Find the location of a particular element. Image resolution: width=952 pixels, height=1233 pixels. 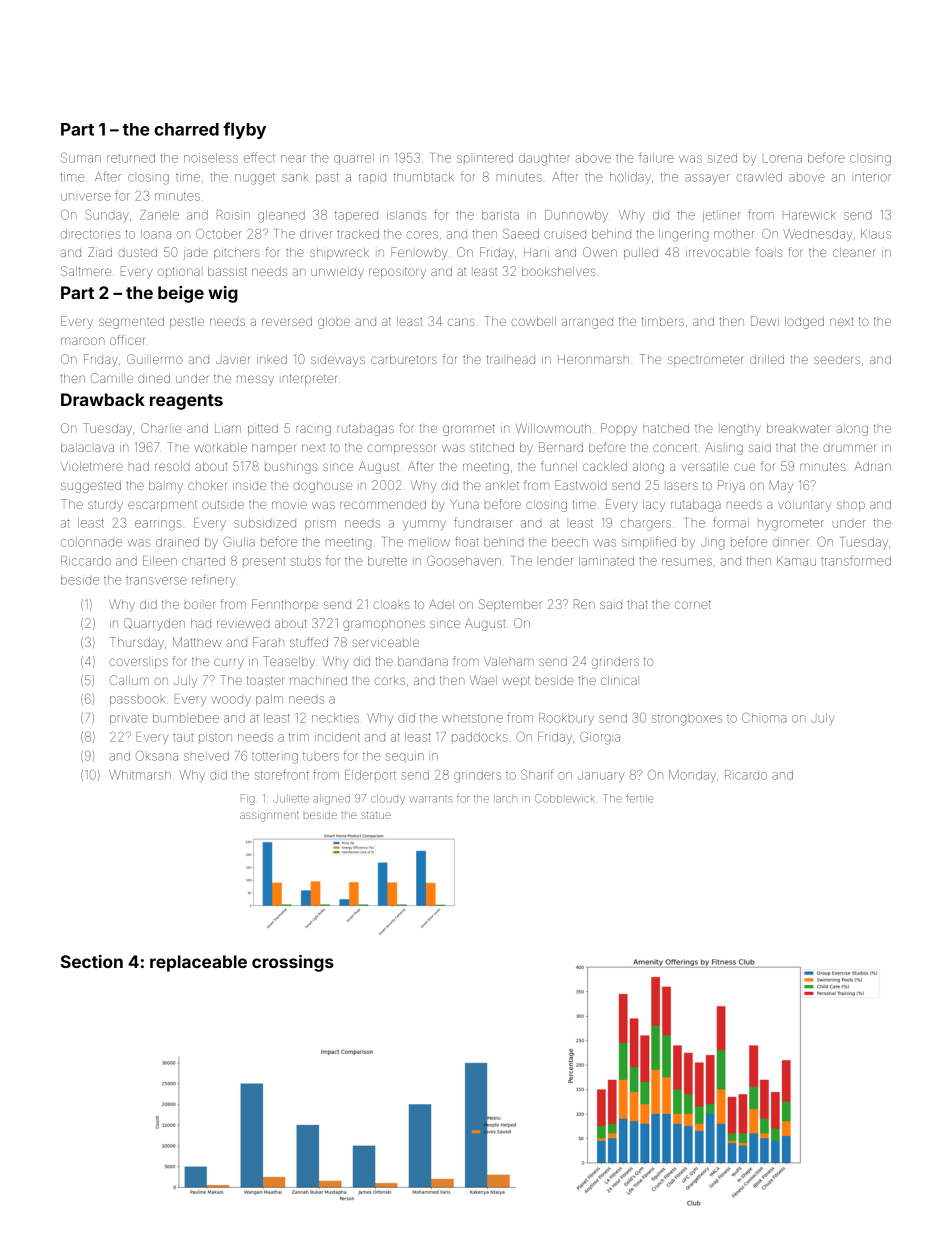

wig is located at coordinates (223, 294).
